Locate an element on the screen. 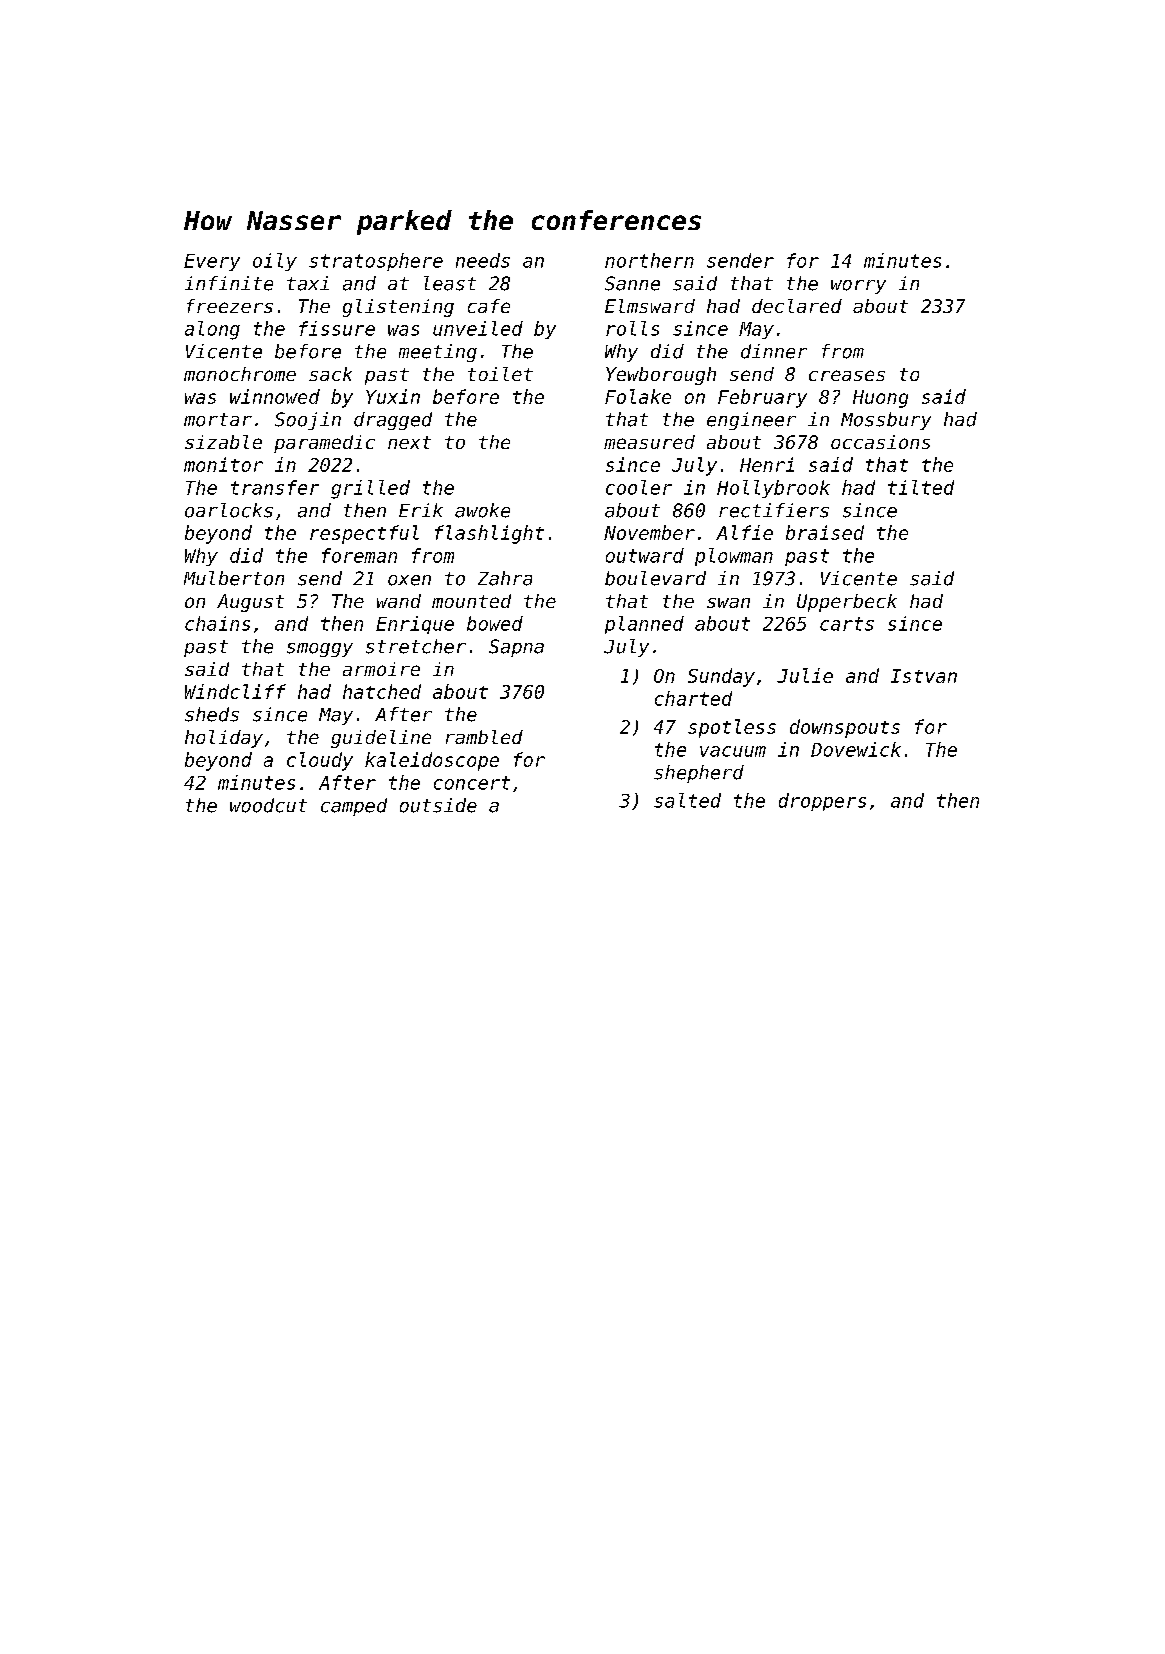 The image size is (1165, 1654). Upperbeck is located at coordinates (847, 603).
